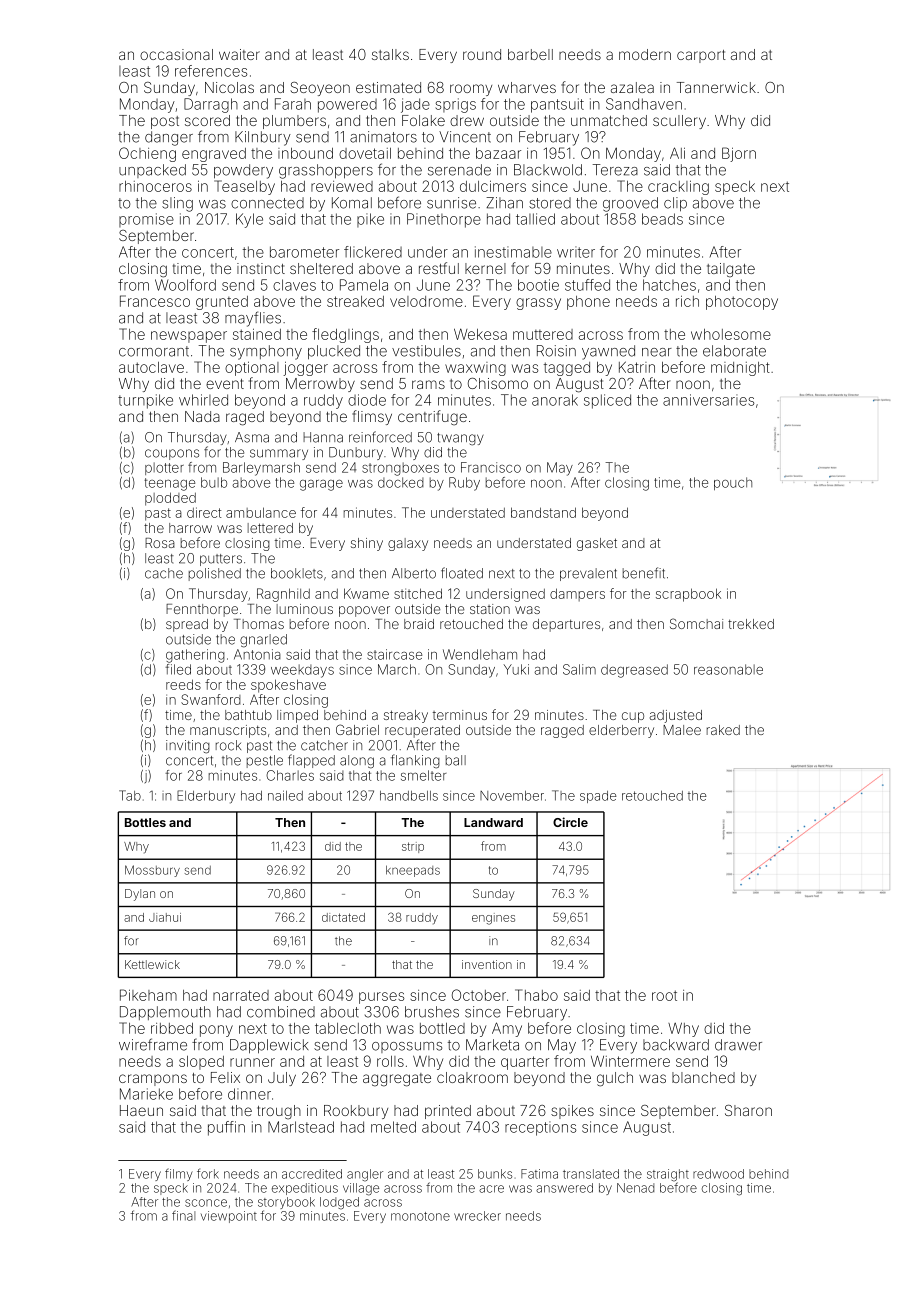 The height and width of the screenshot is (1316, 908). I want to click on ball, so click(456, 760).
